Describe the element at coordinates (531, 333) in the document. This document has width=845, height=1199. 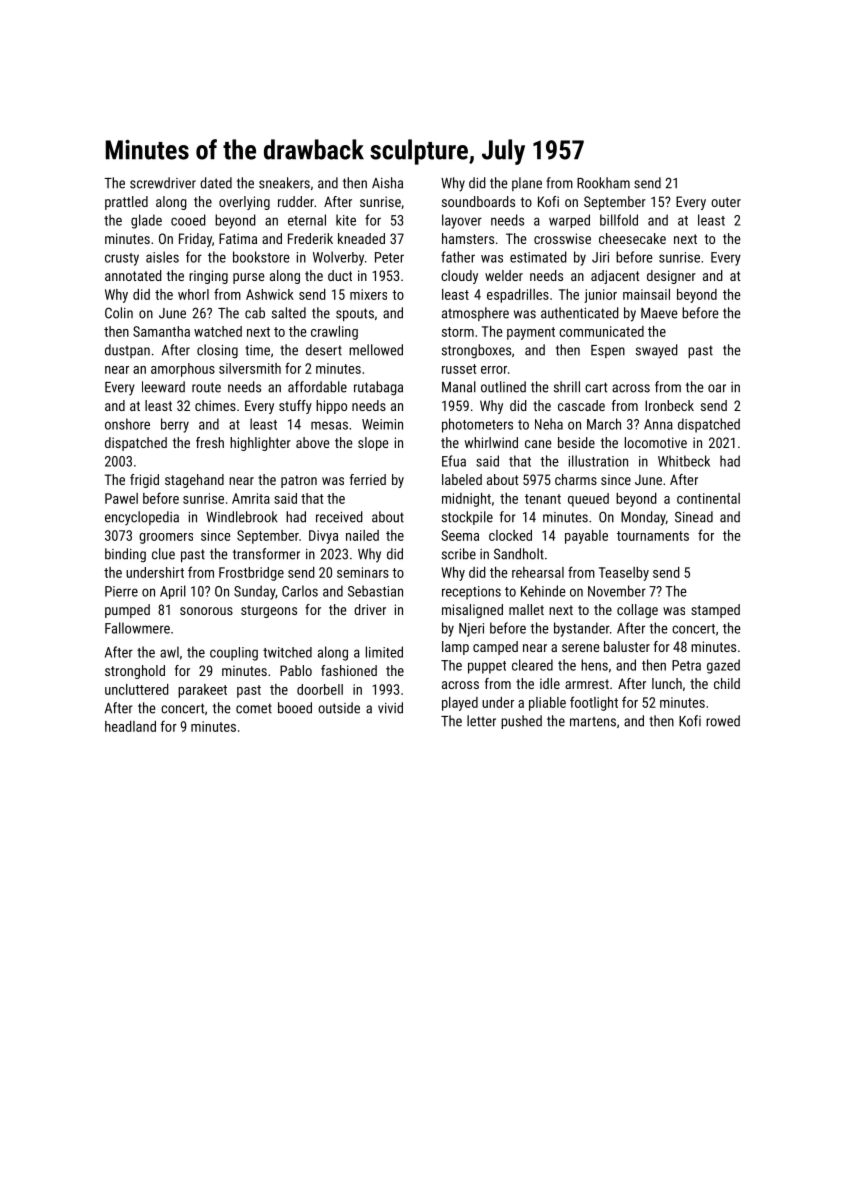
I see `payment` at that location.
